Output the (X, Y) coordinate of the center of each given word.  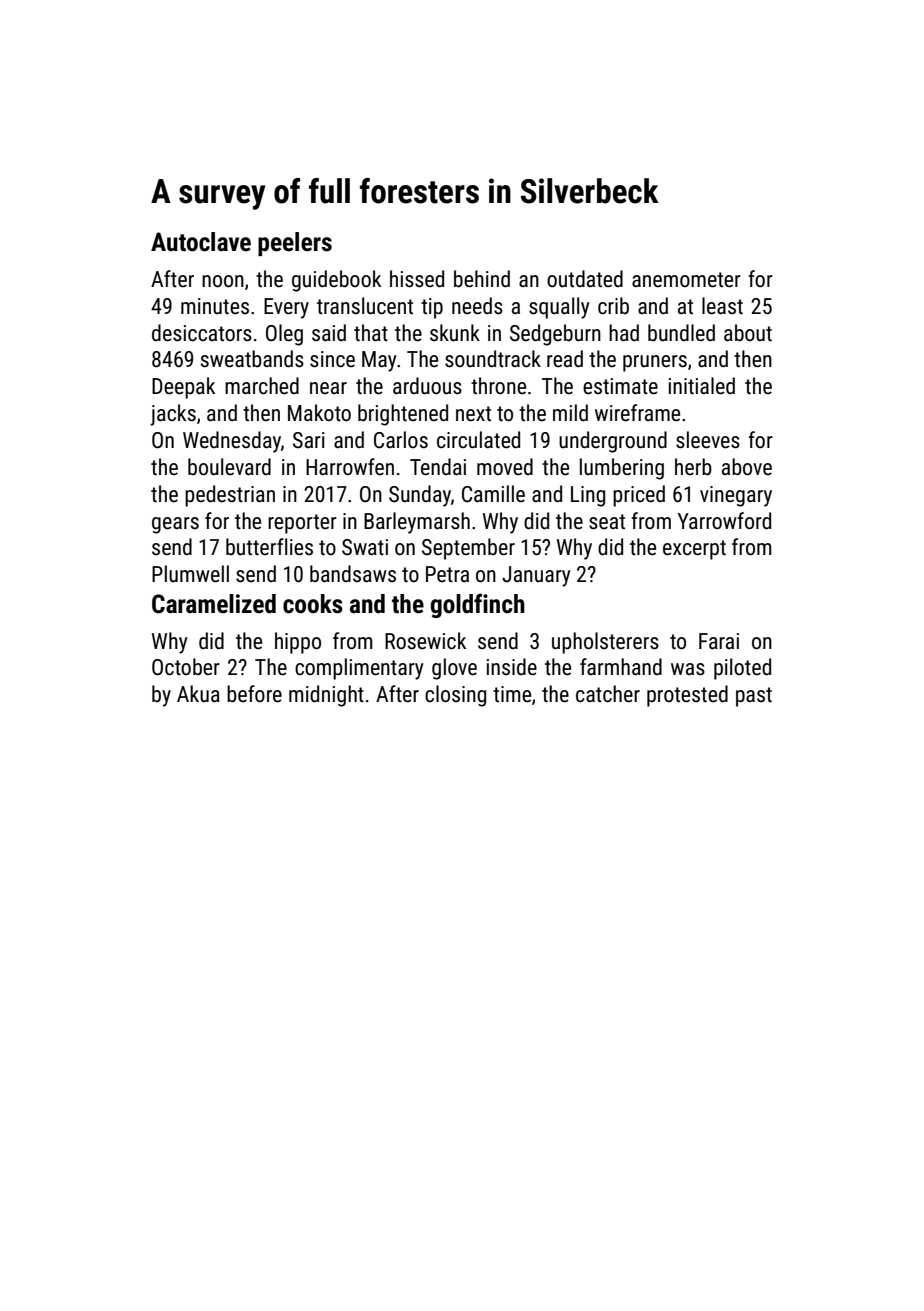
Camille (493, 494)
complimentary (359, 669)
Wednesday (232, 442)
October (186, 667)
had (624, 333)
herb (693, 467)
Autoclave (201, 242)
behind (482, 279)
